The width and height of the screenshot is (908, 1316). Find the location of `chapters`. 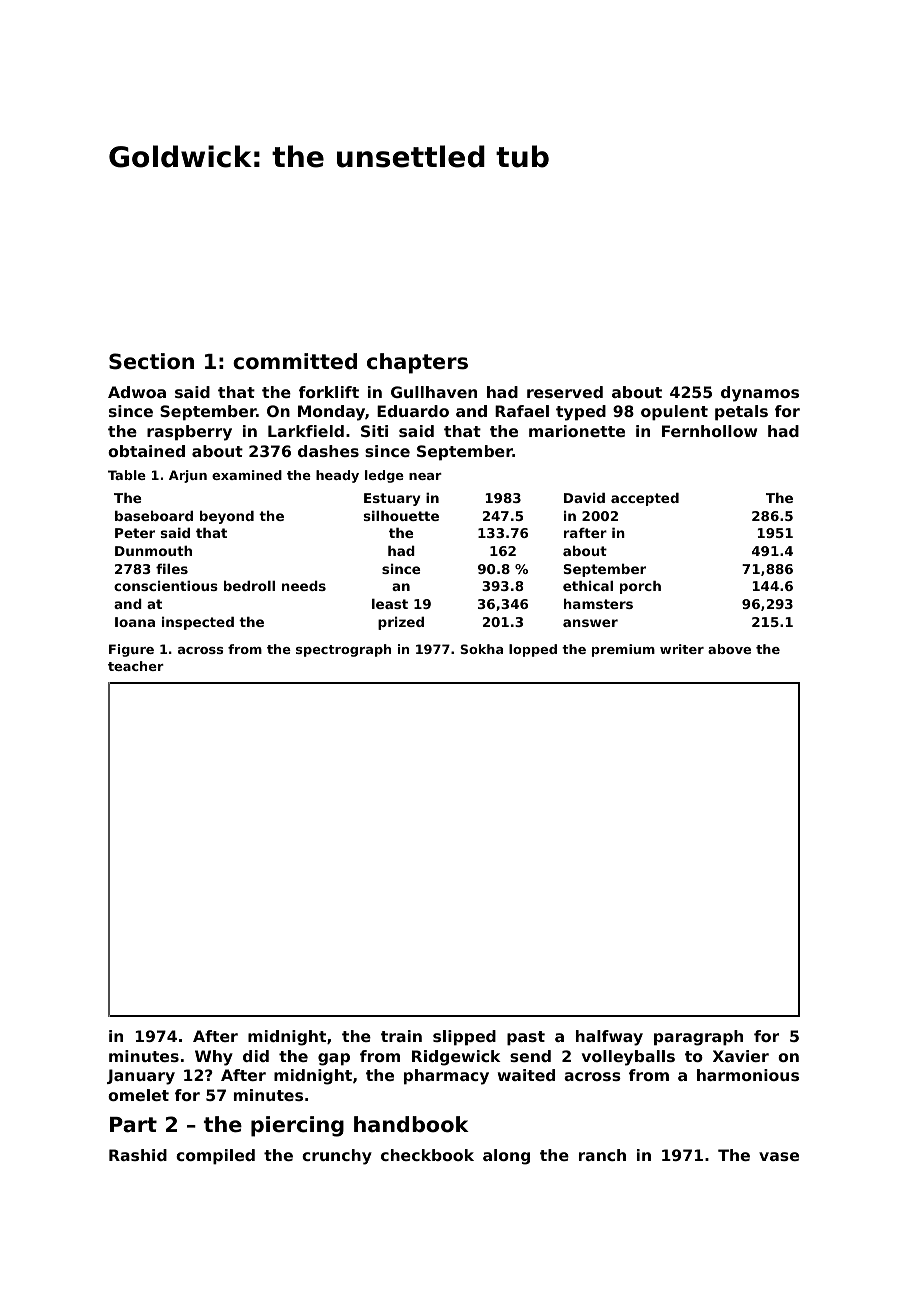

chapters is located at coordinates (417, 363).
